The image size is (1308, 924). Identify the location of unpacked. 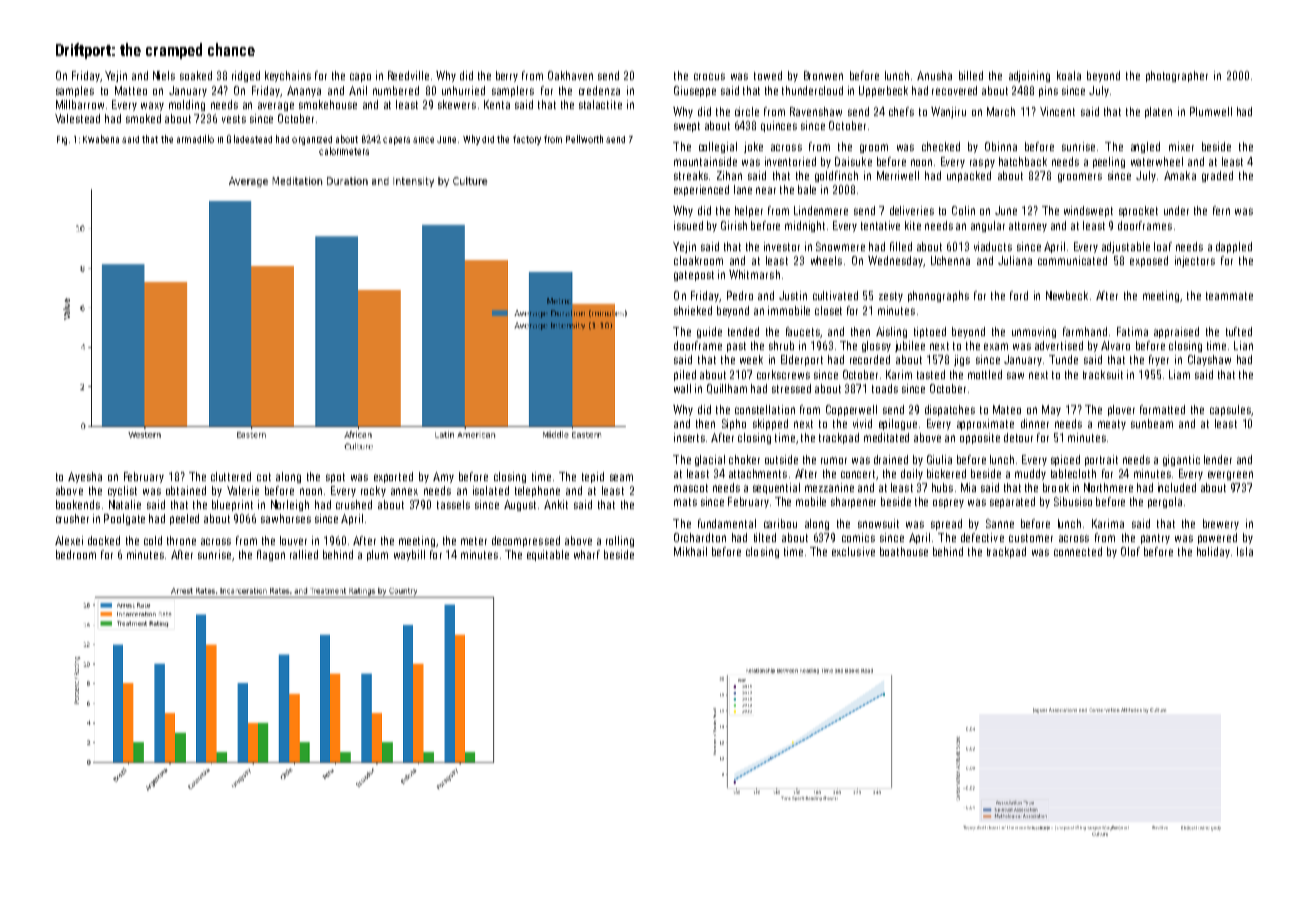
(969, 176).
